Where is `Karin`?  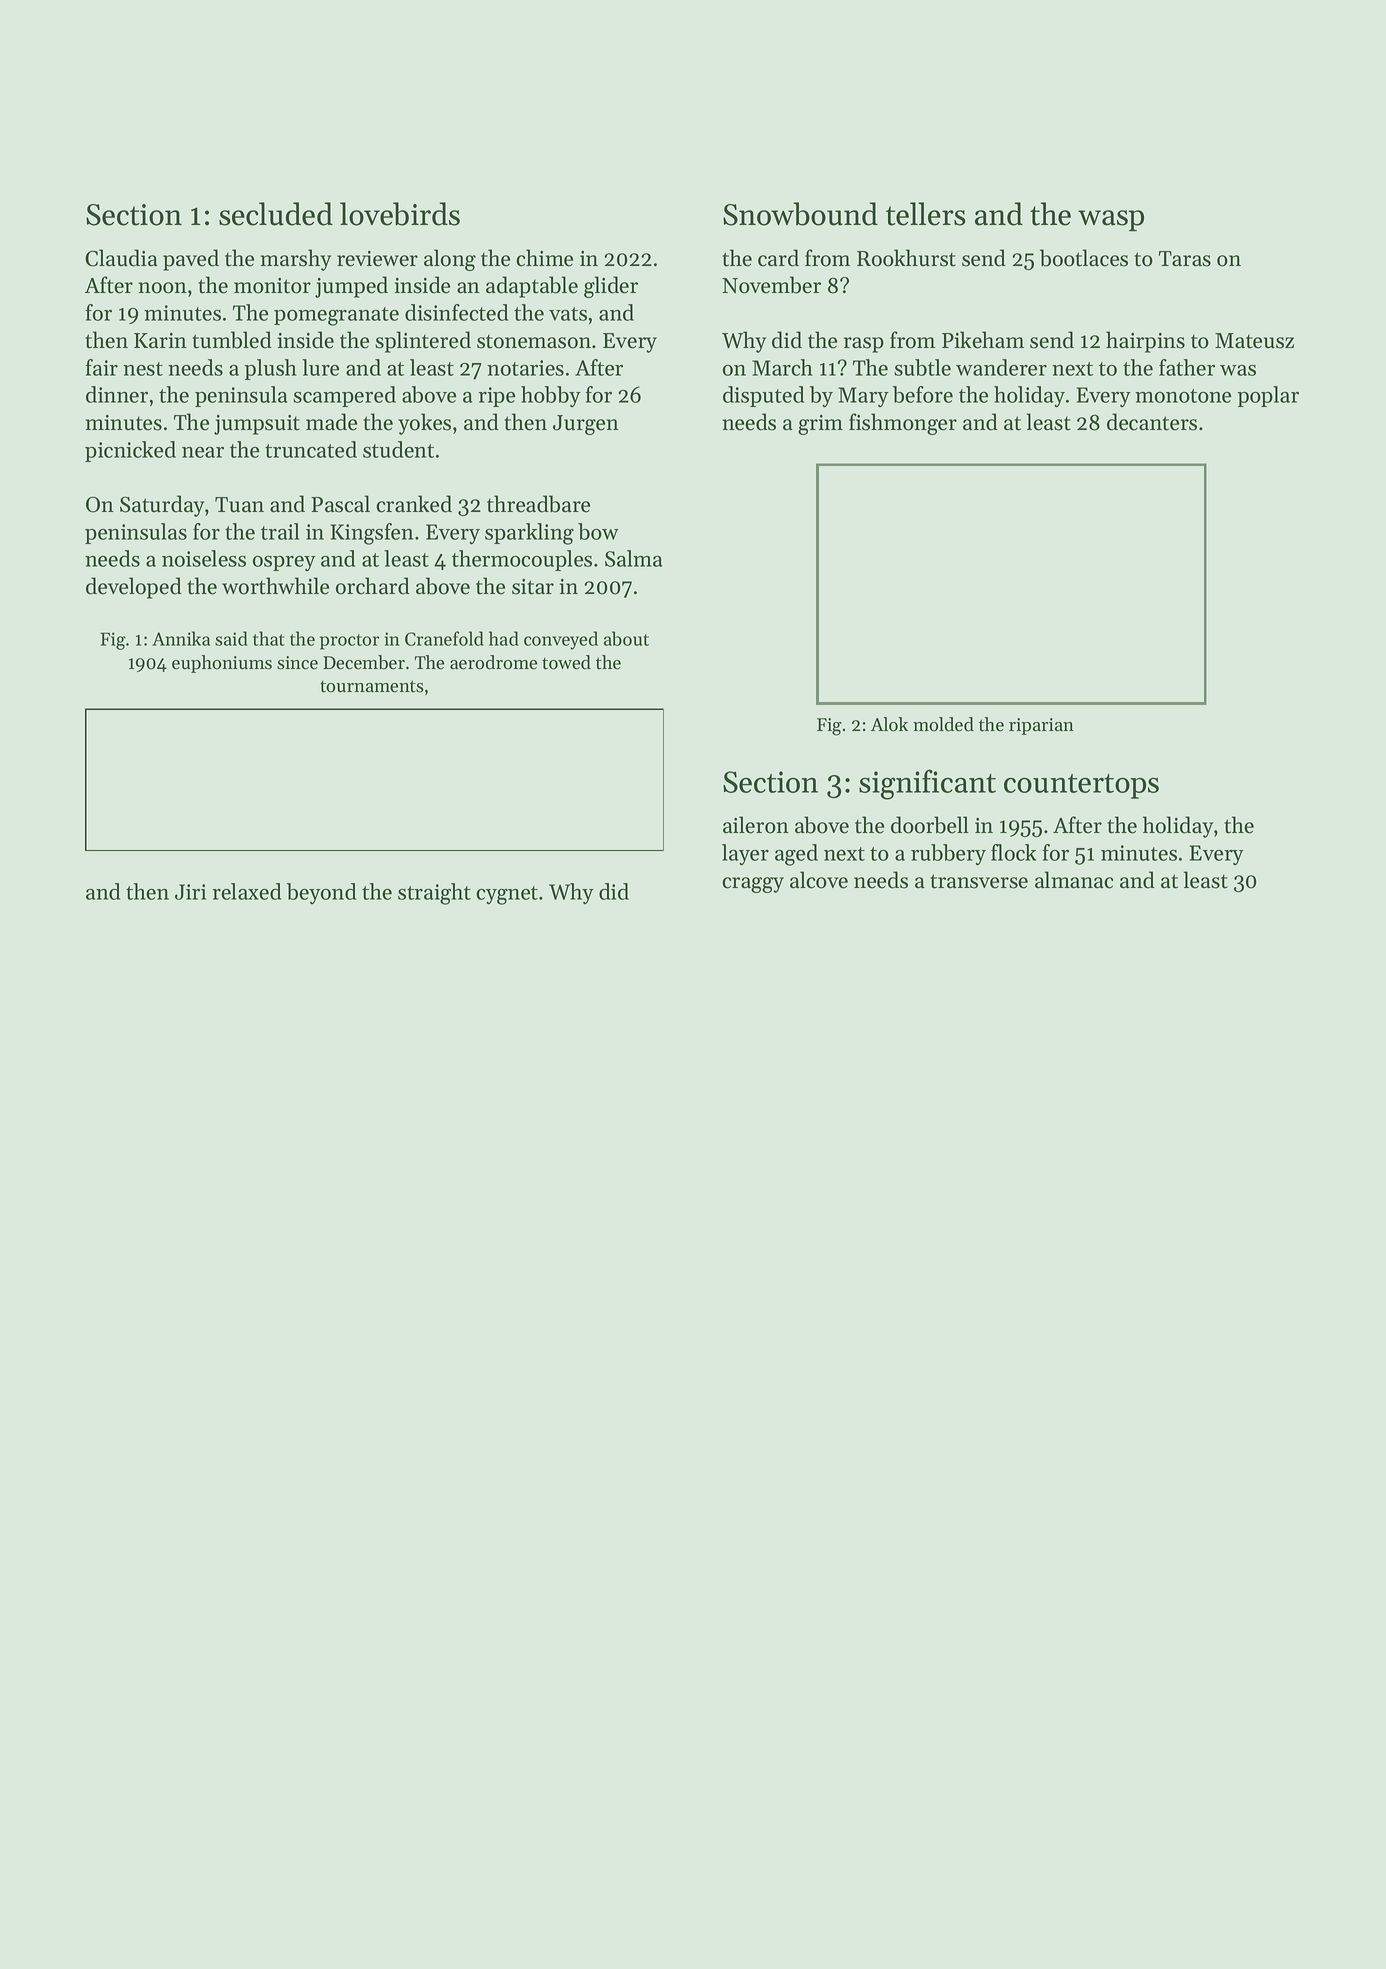
Karin is located at coordinates (160, 340).
